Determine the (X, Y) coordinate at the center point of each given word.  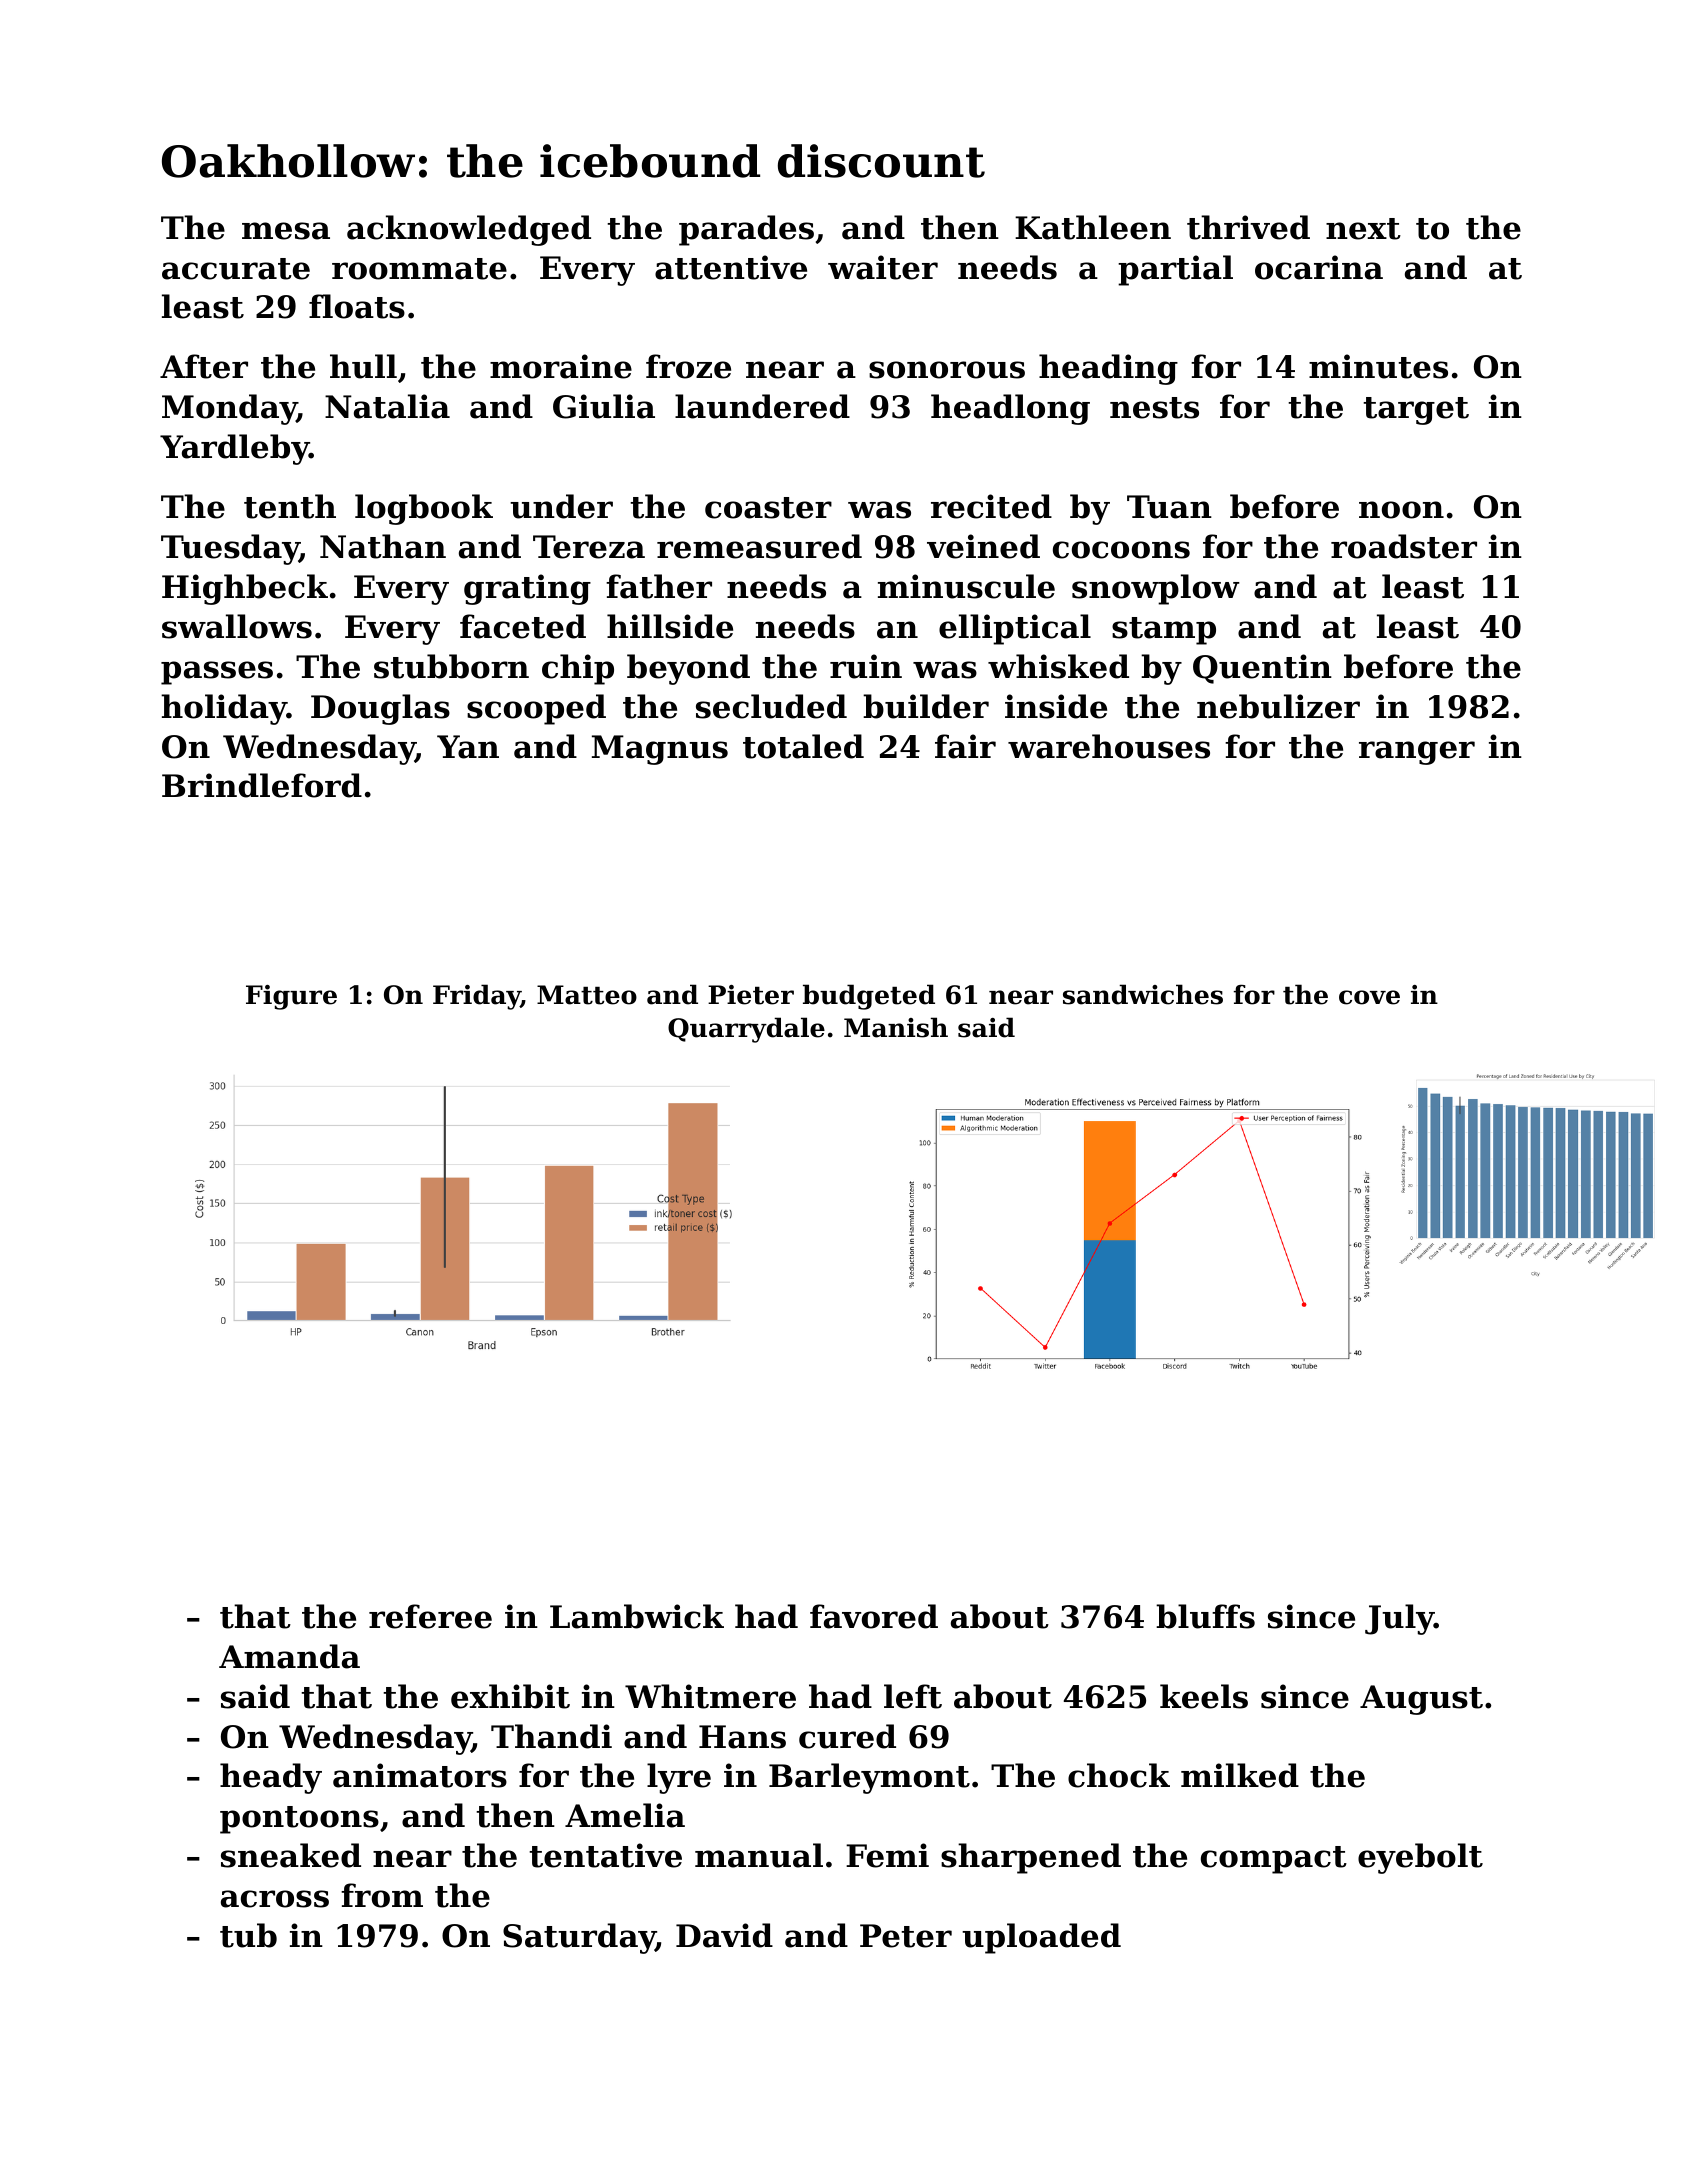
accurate (236, 269)
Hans (742, 1737)
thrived (1248, 227)
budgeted (869, 997)
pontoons (299, 1820)
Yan (468, 747)
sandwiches (1143, 994)
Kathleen (1093, 227)
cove (1369, 997)
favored (874, 1616)
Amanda (289, 1656)
